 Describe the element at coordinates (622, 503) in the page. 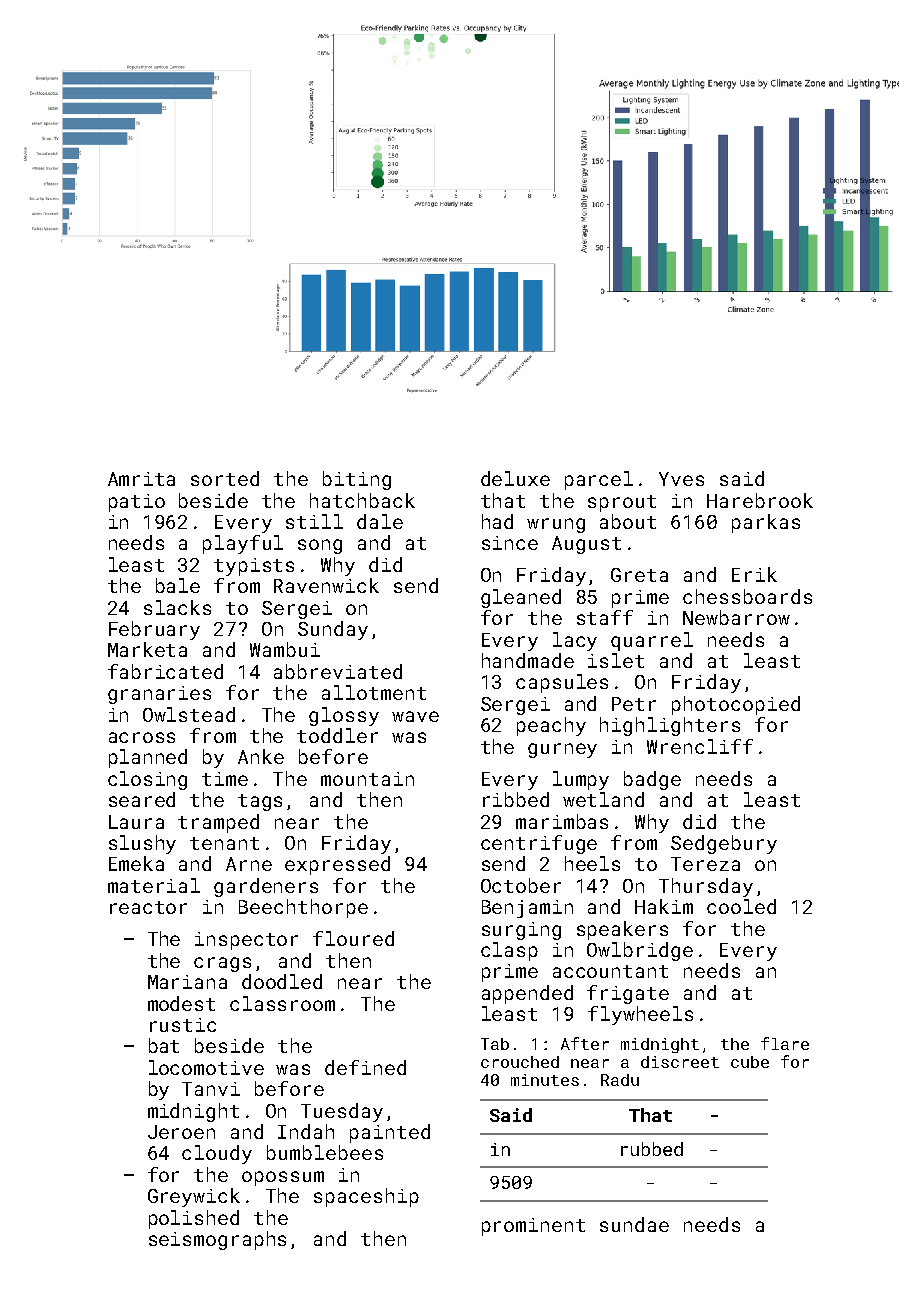

I see `sprout` at that location.
